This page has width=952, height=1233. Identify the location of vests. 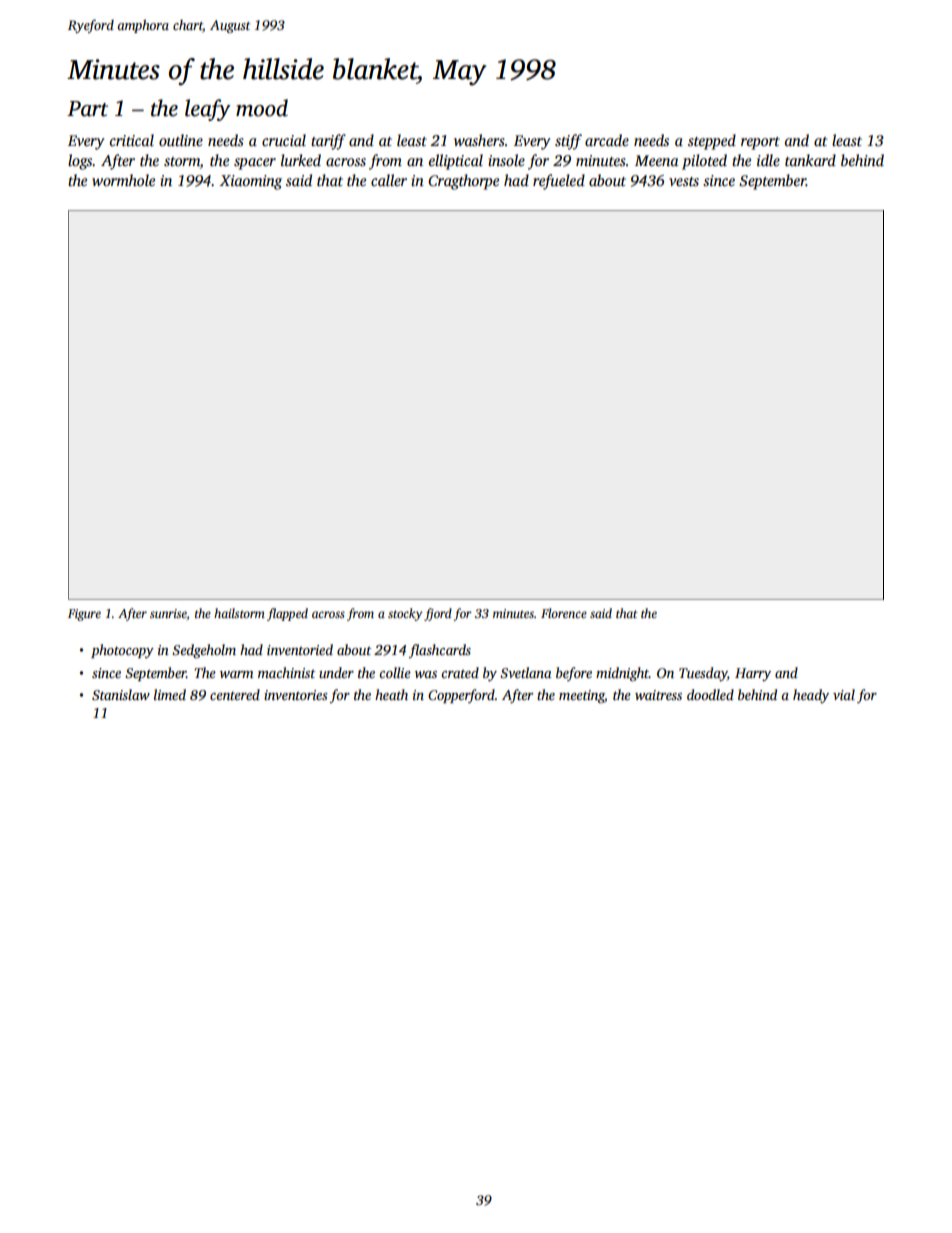
(684, 181).
